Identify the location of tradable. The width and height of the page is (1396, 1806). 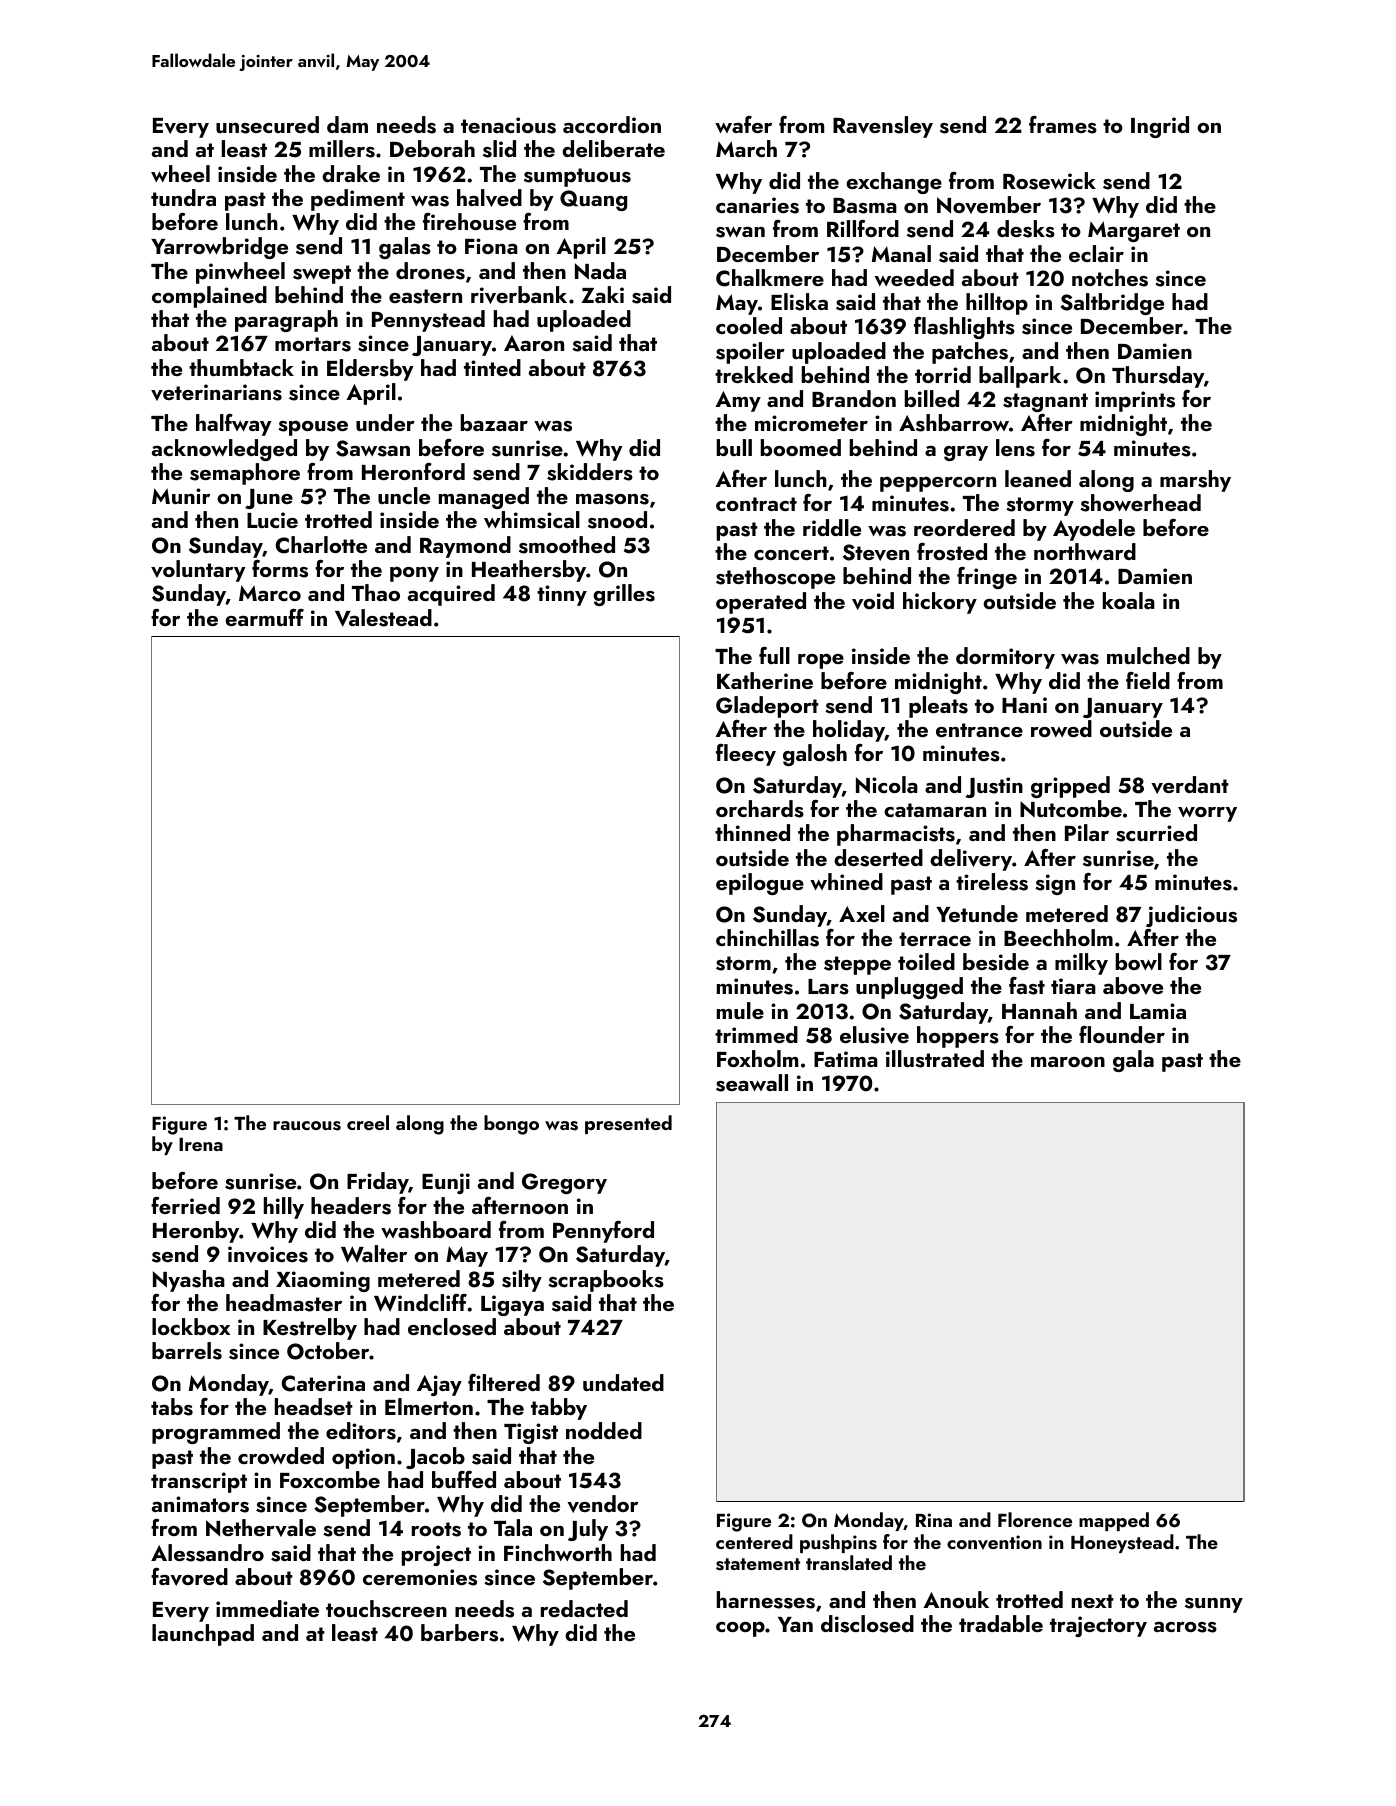
(1001, 1623).
